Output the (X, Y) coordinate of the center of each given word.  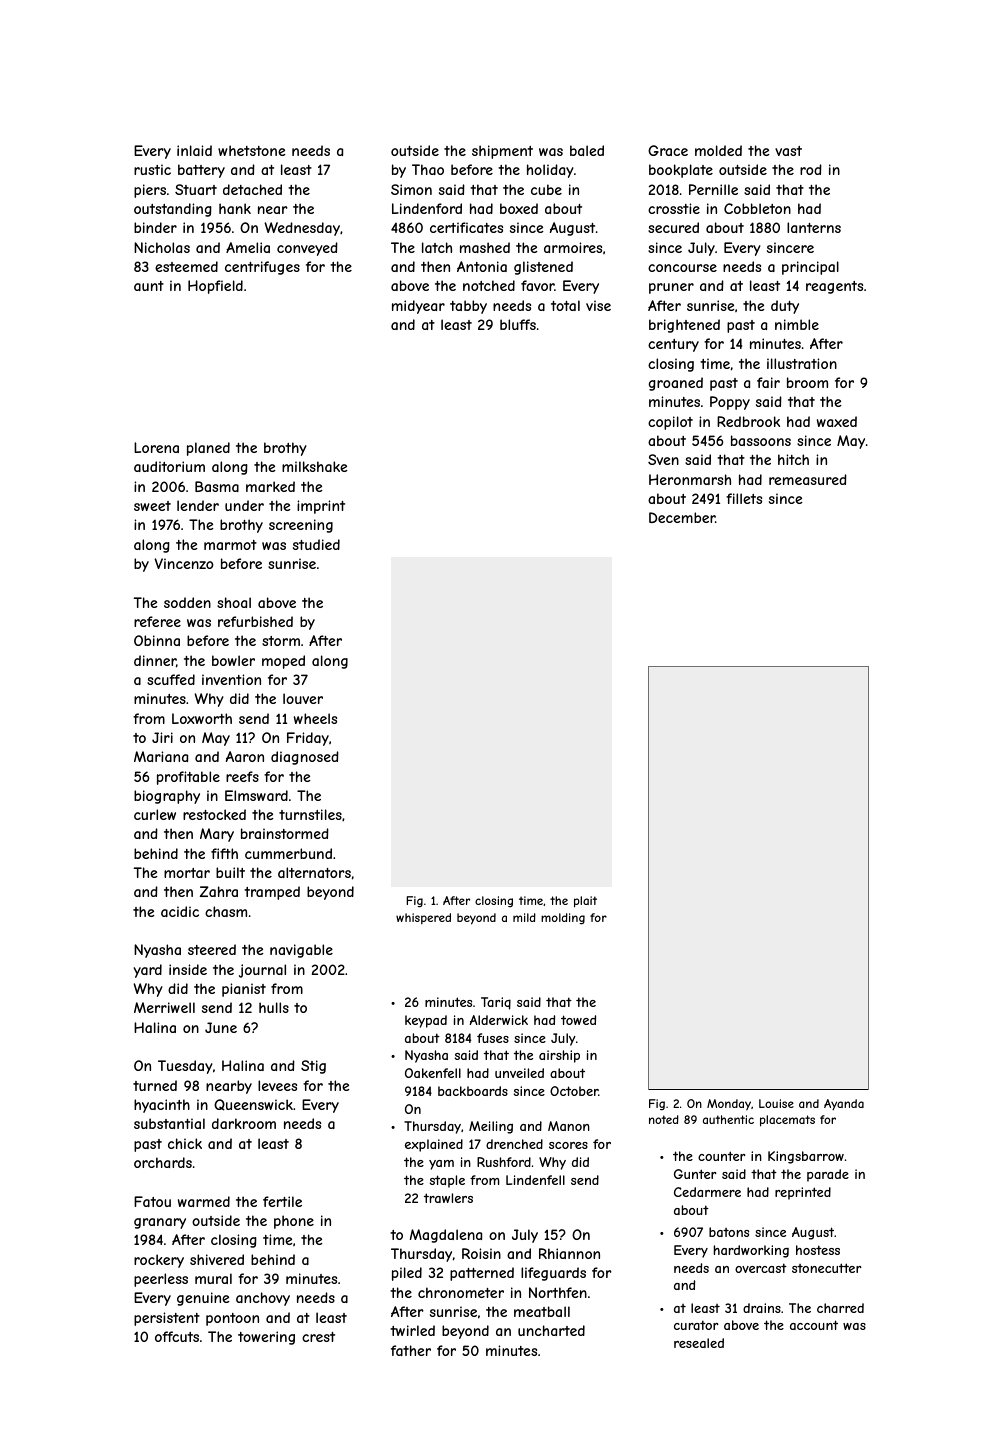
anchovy (263, 1299)
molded (718, 150)
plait (585, 902)
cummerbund (288, 853)
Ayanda (844, 1104)
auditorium (169, 466)
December (682, 517)
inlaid (194, 150)
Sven (663, 459)
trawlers (448, 1198)
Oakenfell (433, 1073)
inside (188, 969)
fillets (744, 498)
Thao (428, 169)
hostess (818, 1250)
